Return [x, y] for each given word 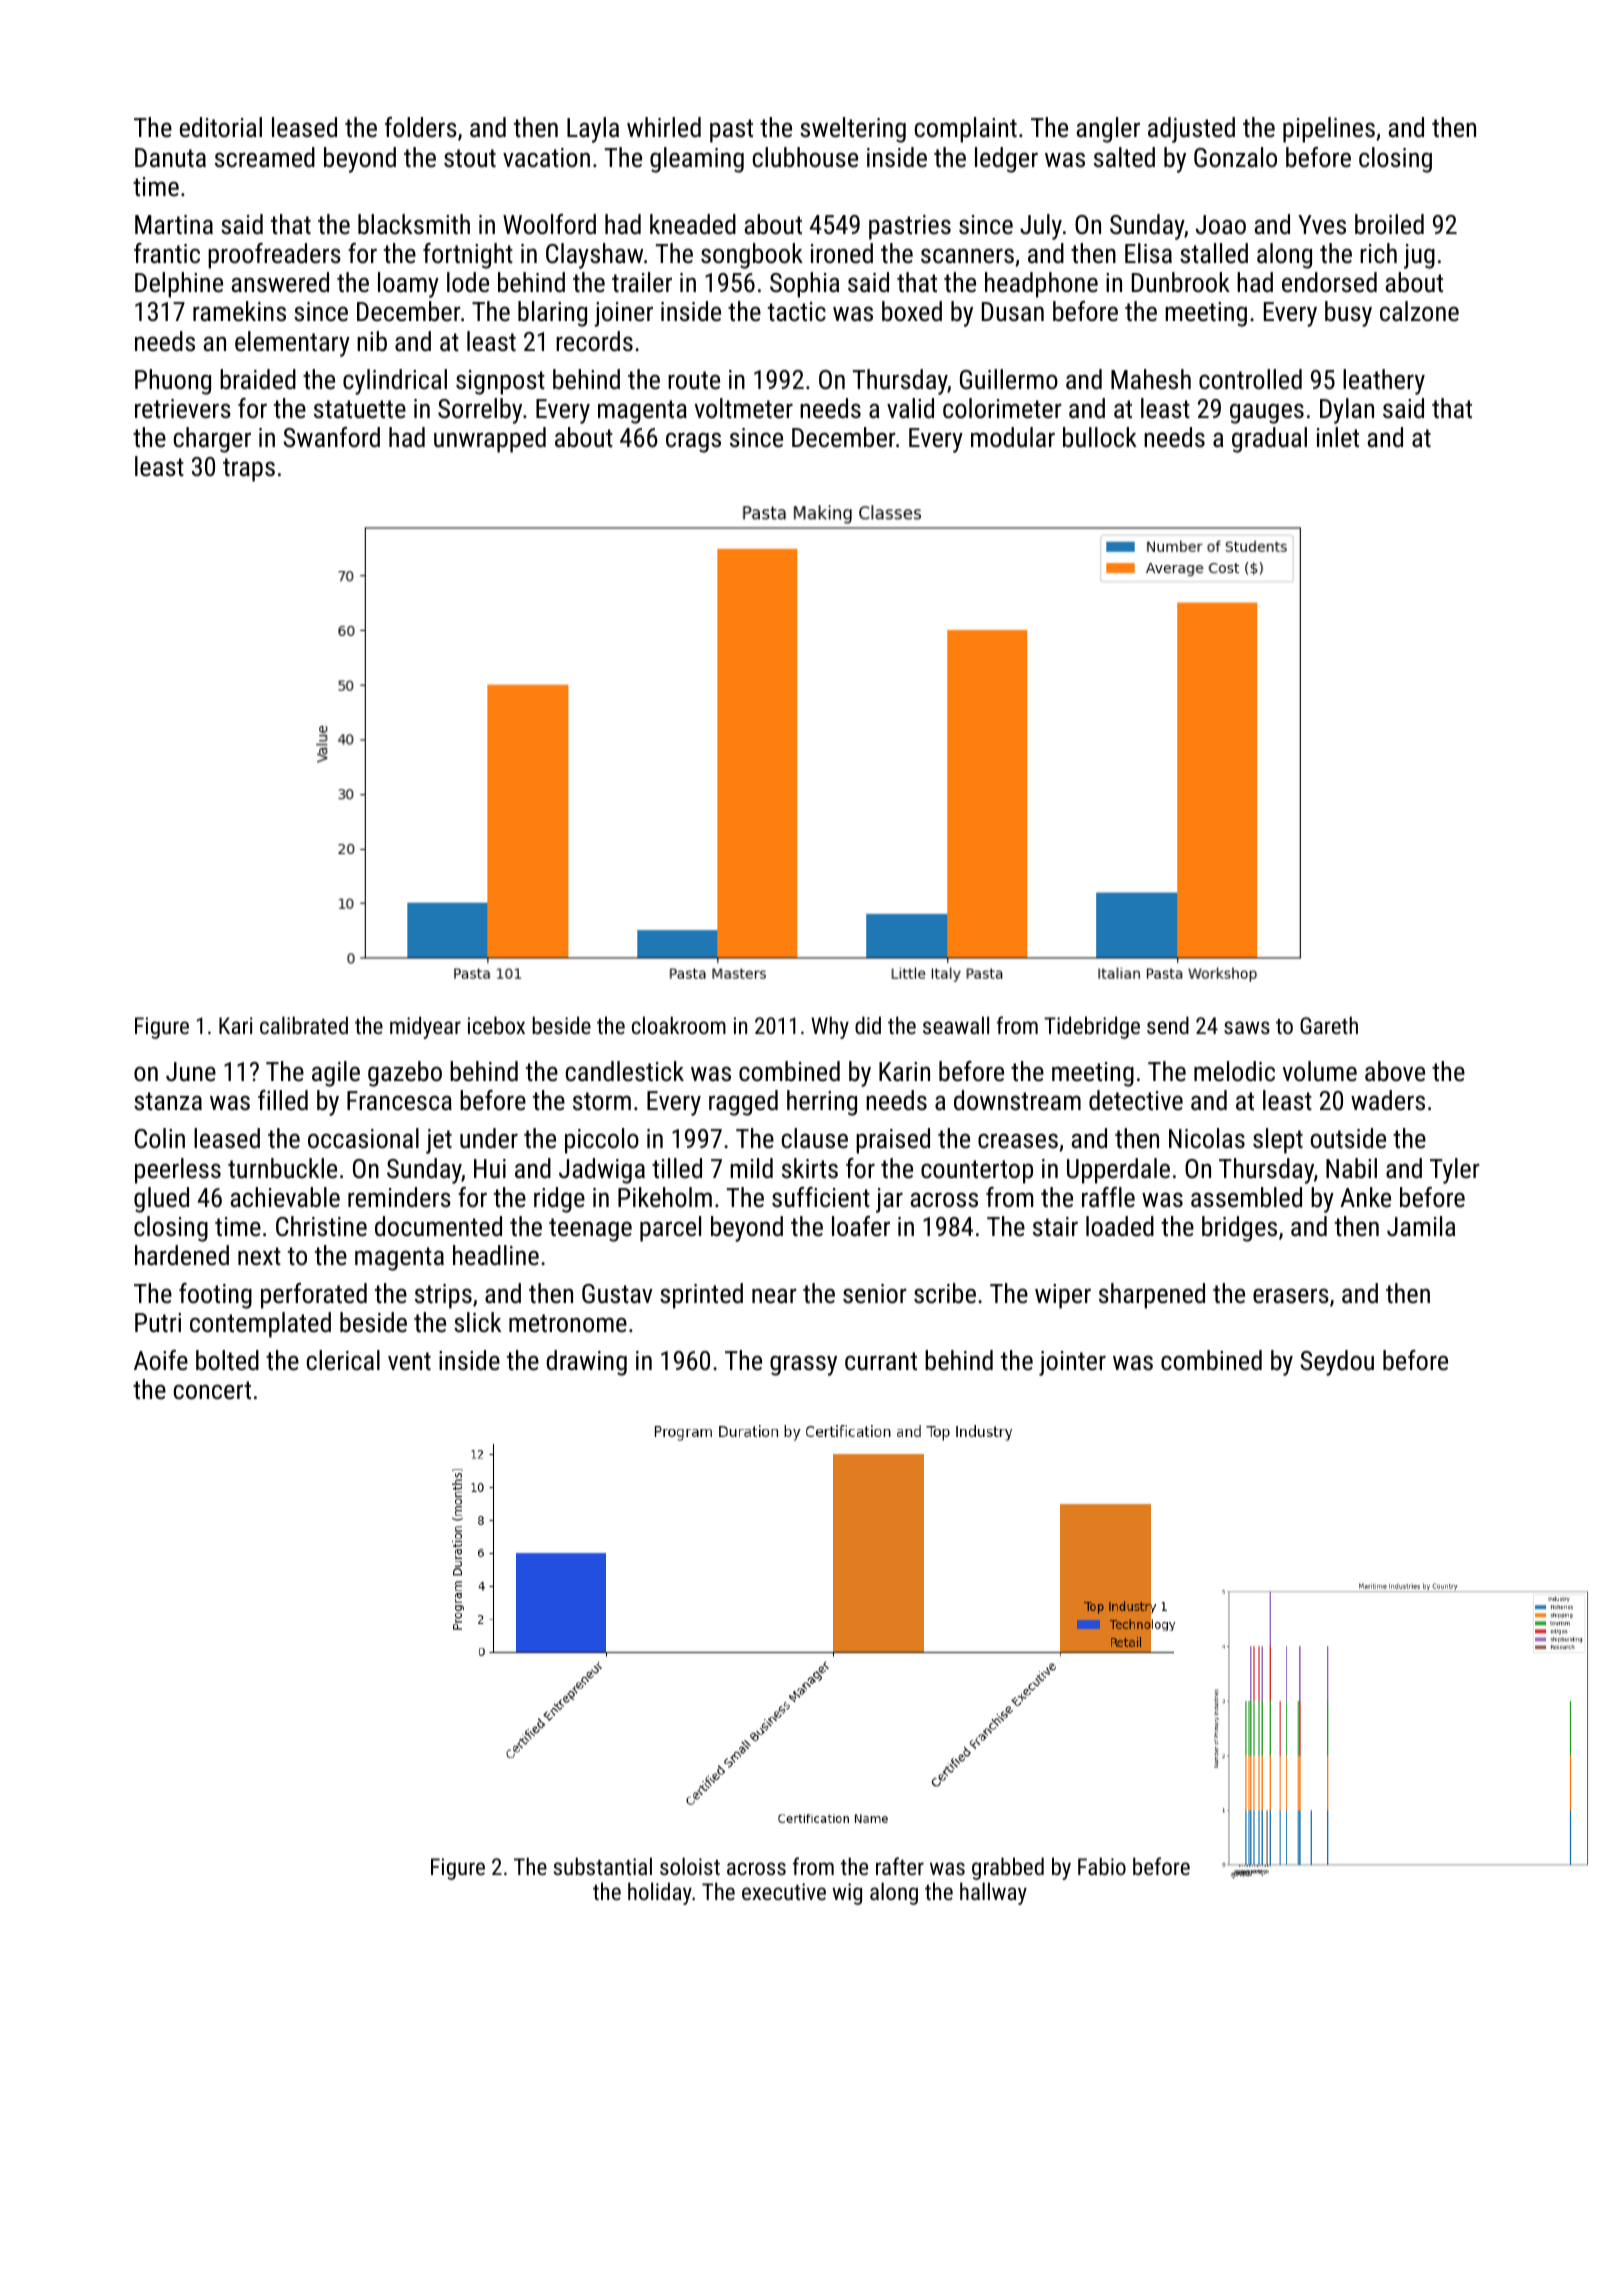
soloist [690, 1866]
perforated [314, 1296]
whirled [664, 127]
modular [1013, 437]
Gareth [1329, 1025]
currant [881, 1361]
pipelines [1329, 130]
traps [249, 470]
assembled [1246, 1197]
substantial [603, 1866]
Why [830, 1027]
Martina [174, 225]
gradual [1269, 440]
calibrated [304, 1025]
